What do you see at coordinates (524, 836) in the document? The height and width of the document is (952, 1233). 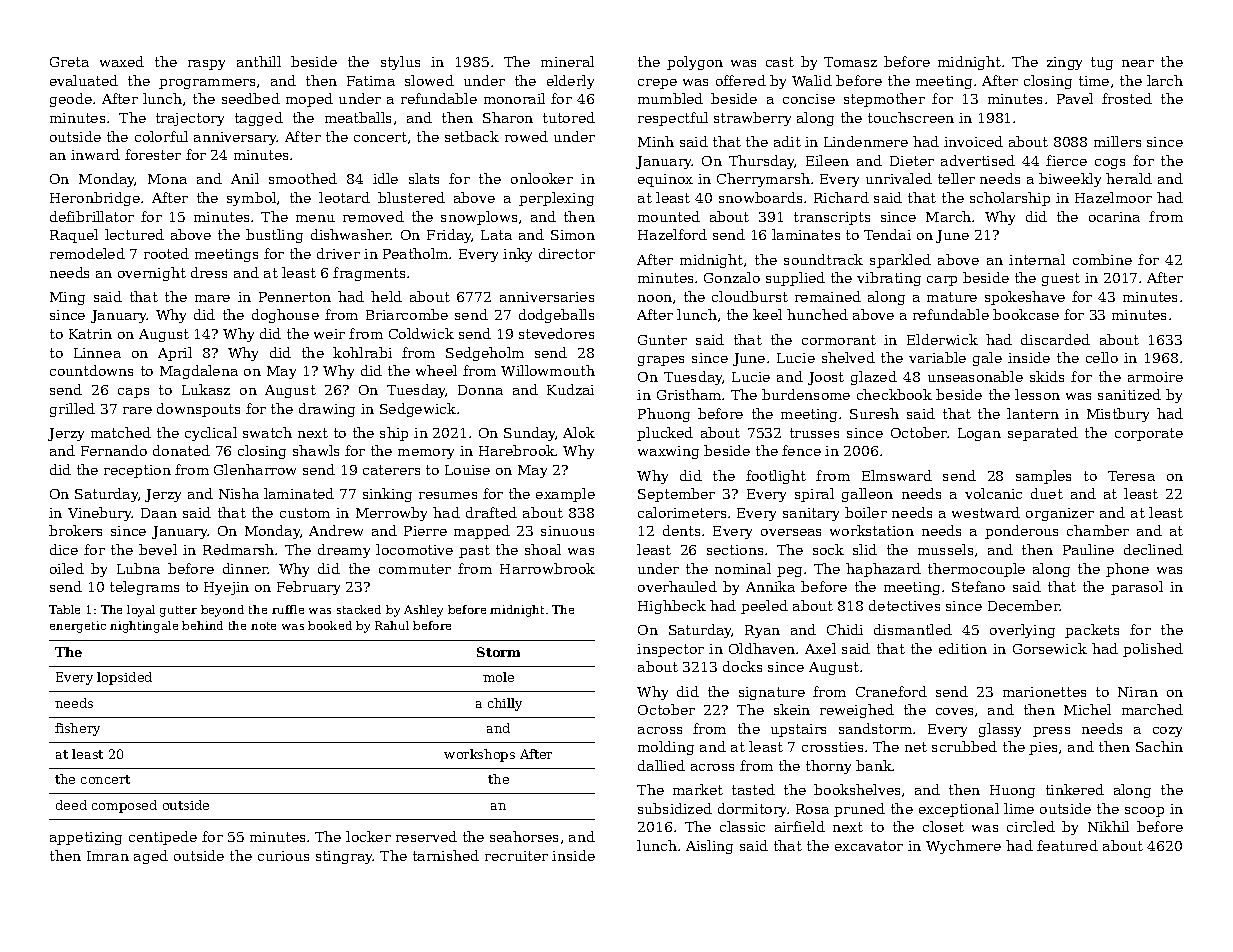 I see `seahorses` at bounding box center [524, 836].
